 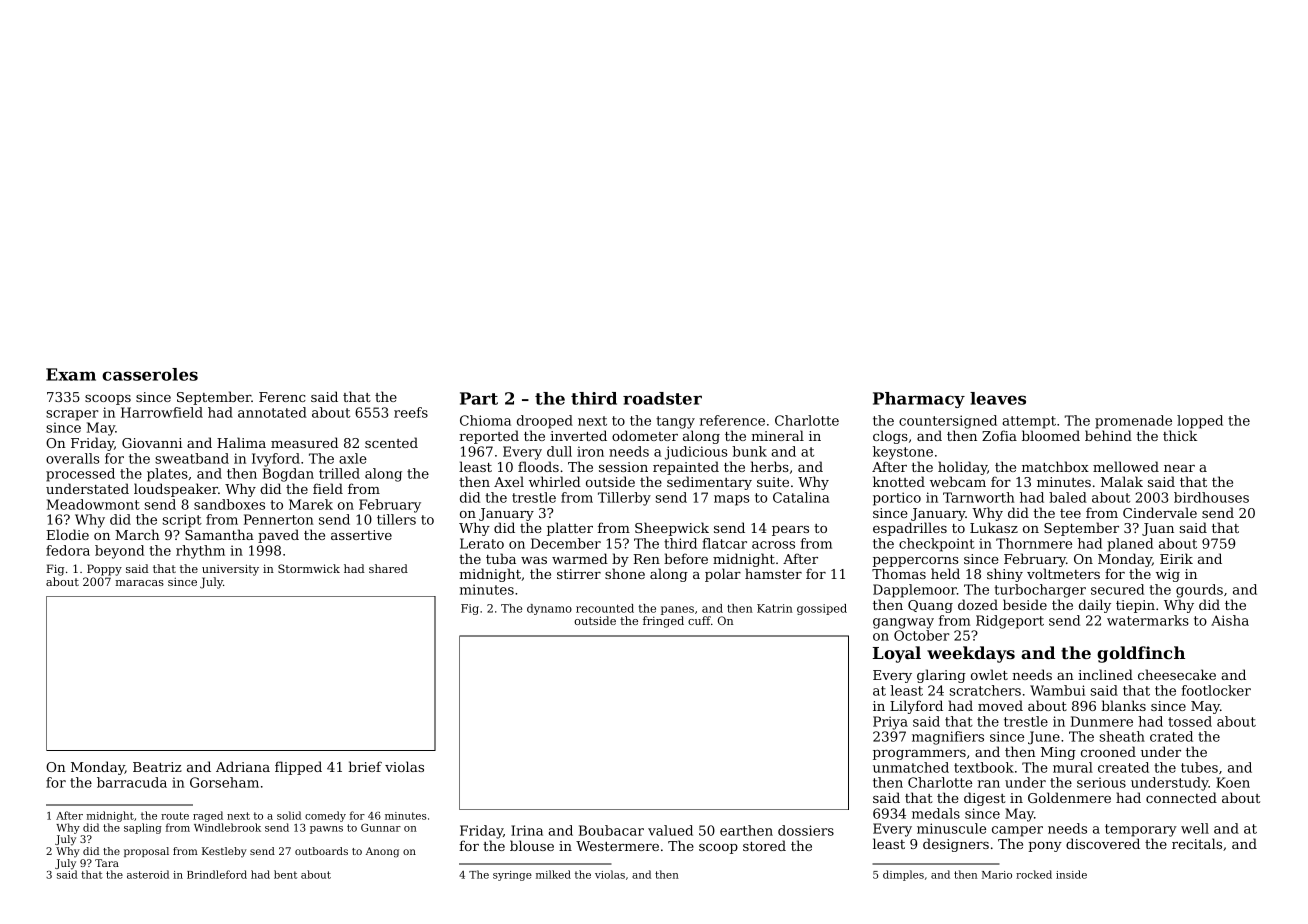 What do you see at coordinates (1158, 529) in the screenshot?
I see `Juan` at bounding box center [1158, 529].
